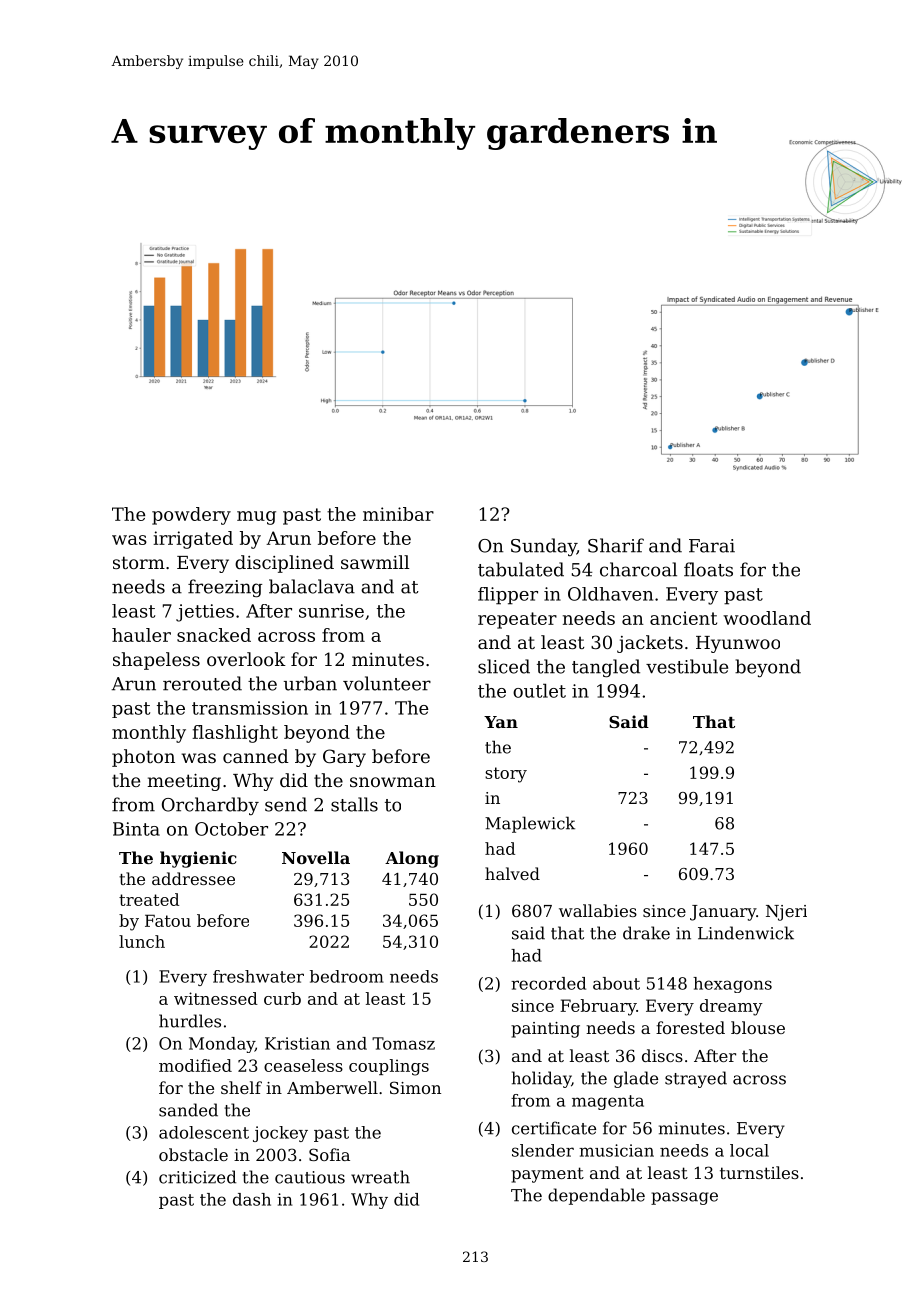 This page has width=924, height=1314. Describe the element at coordinates (521, 569) in the page. I see `tabulated` at that location.
